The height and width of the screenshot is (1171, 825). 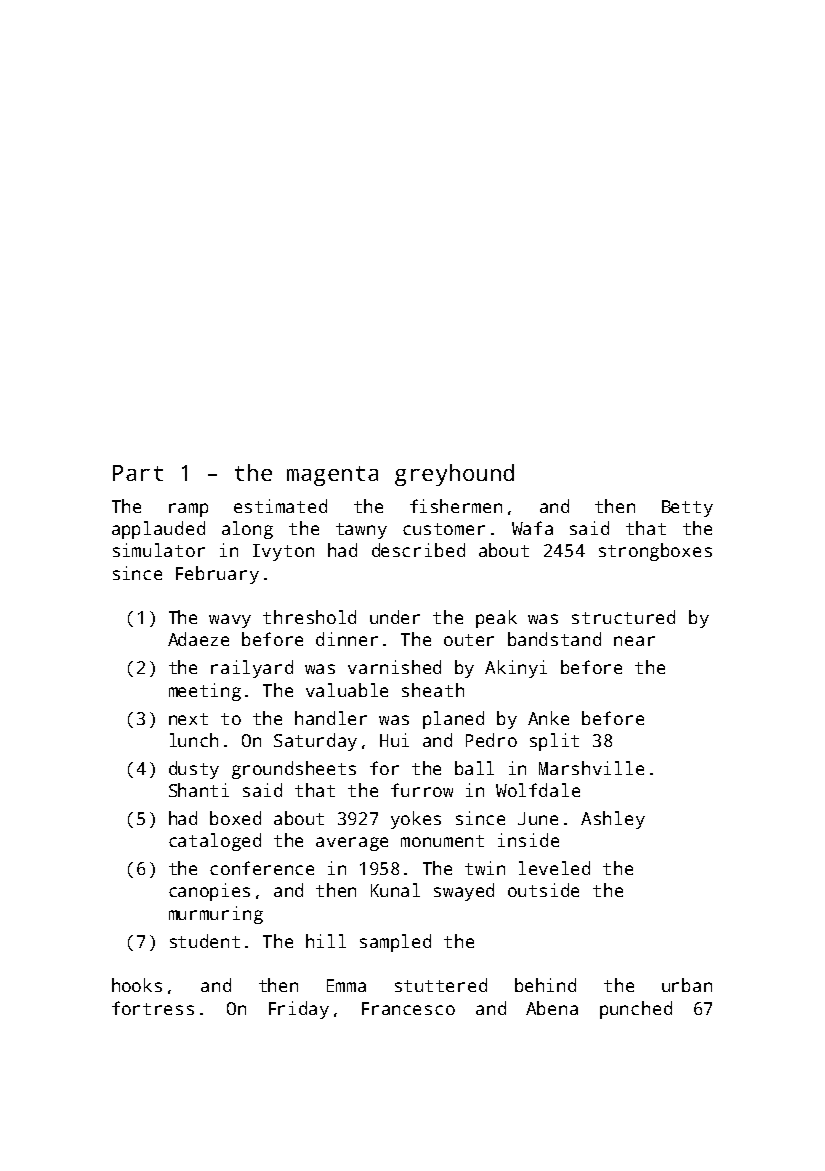 What do you see at coordinates (194, 740) in the screenshot?
I see `lunch` at bounding box center [194, 740].
